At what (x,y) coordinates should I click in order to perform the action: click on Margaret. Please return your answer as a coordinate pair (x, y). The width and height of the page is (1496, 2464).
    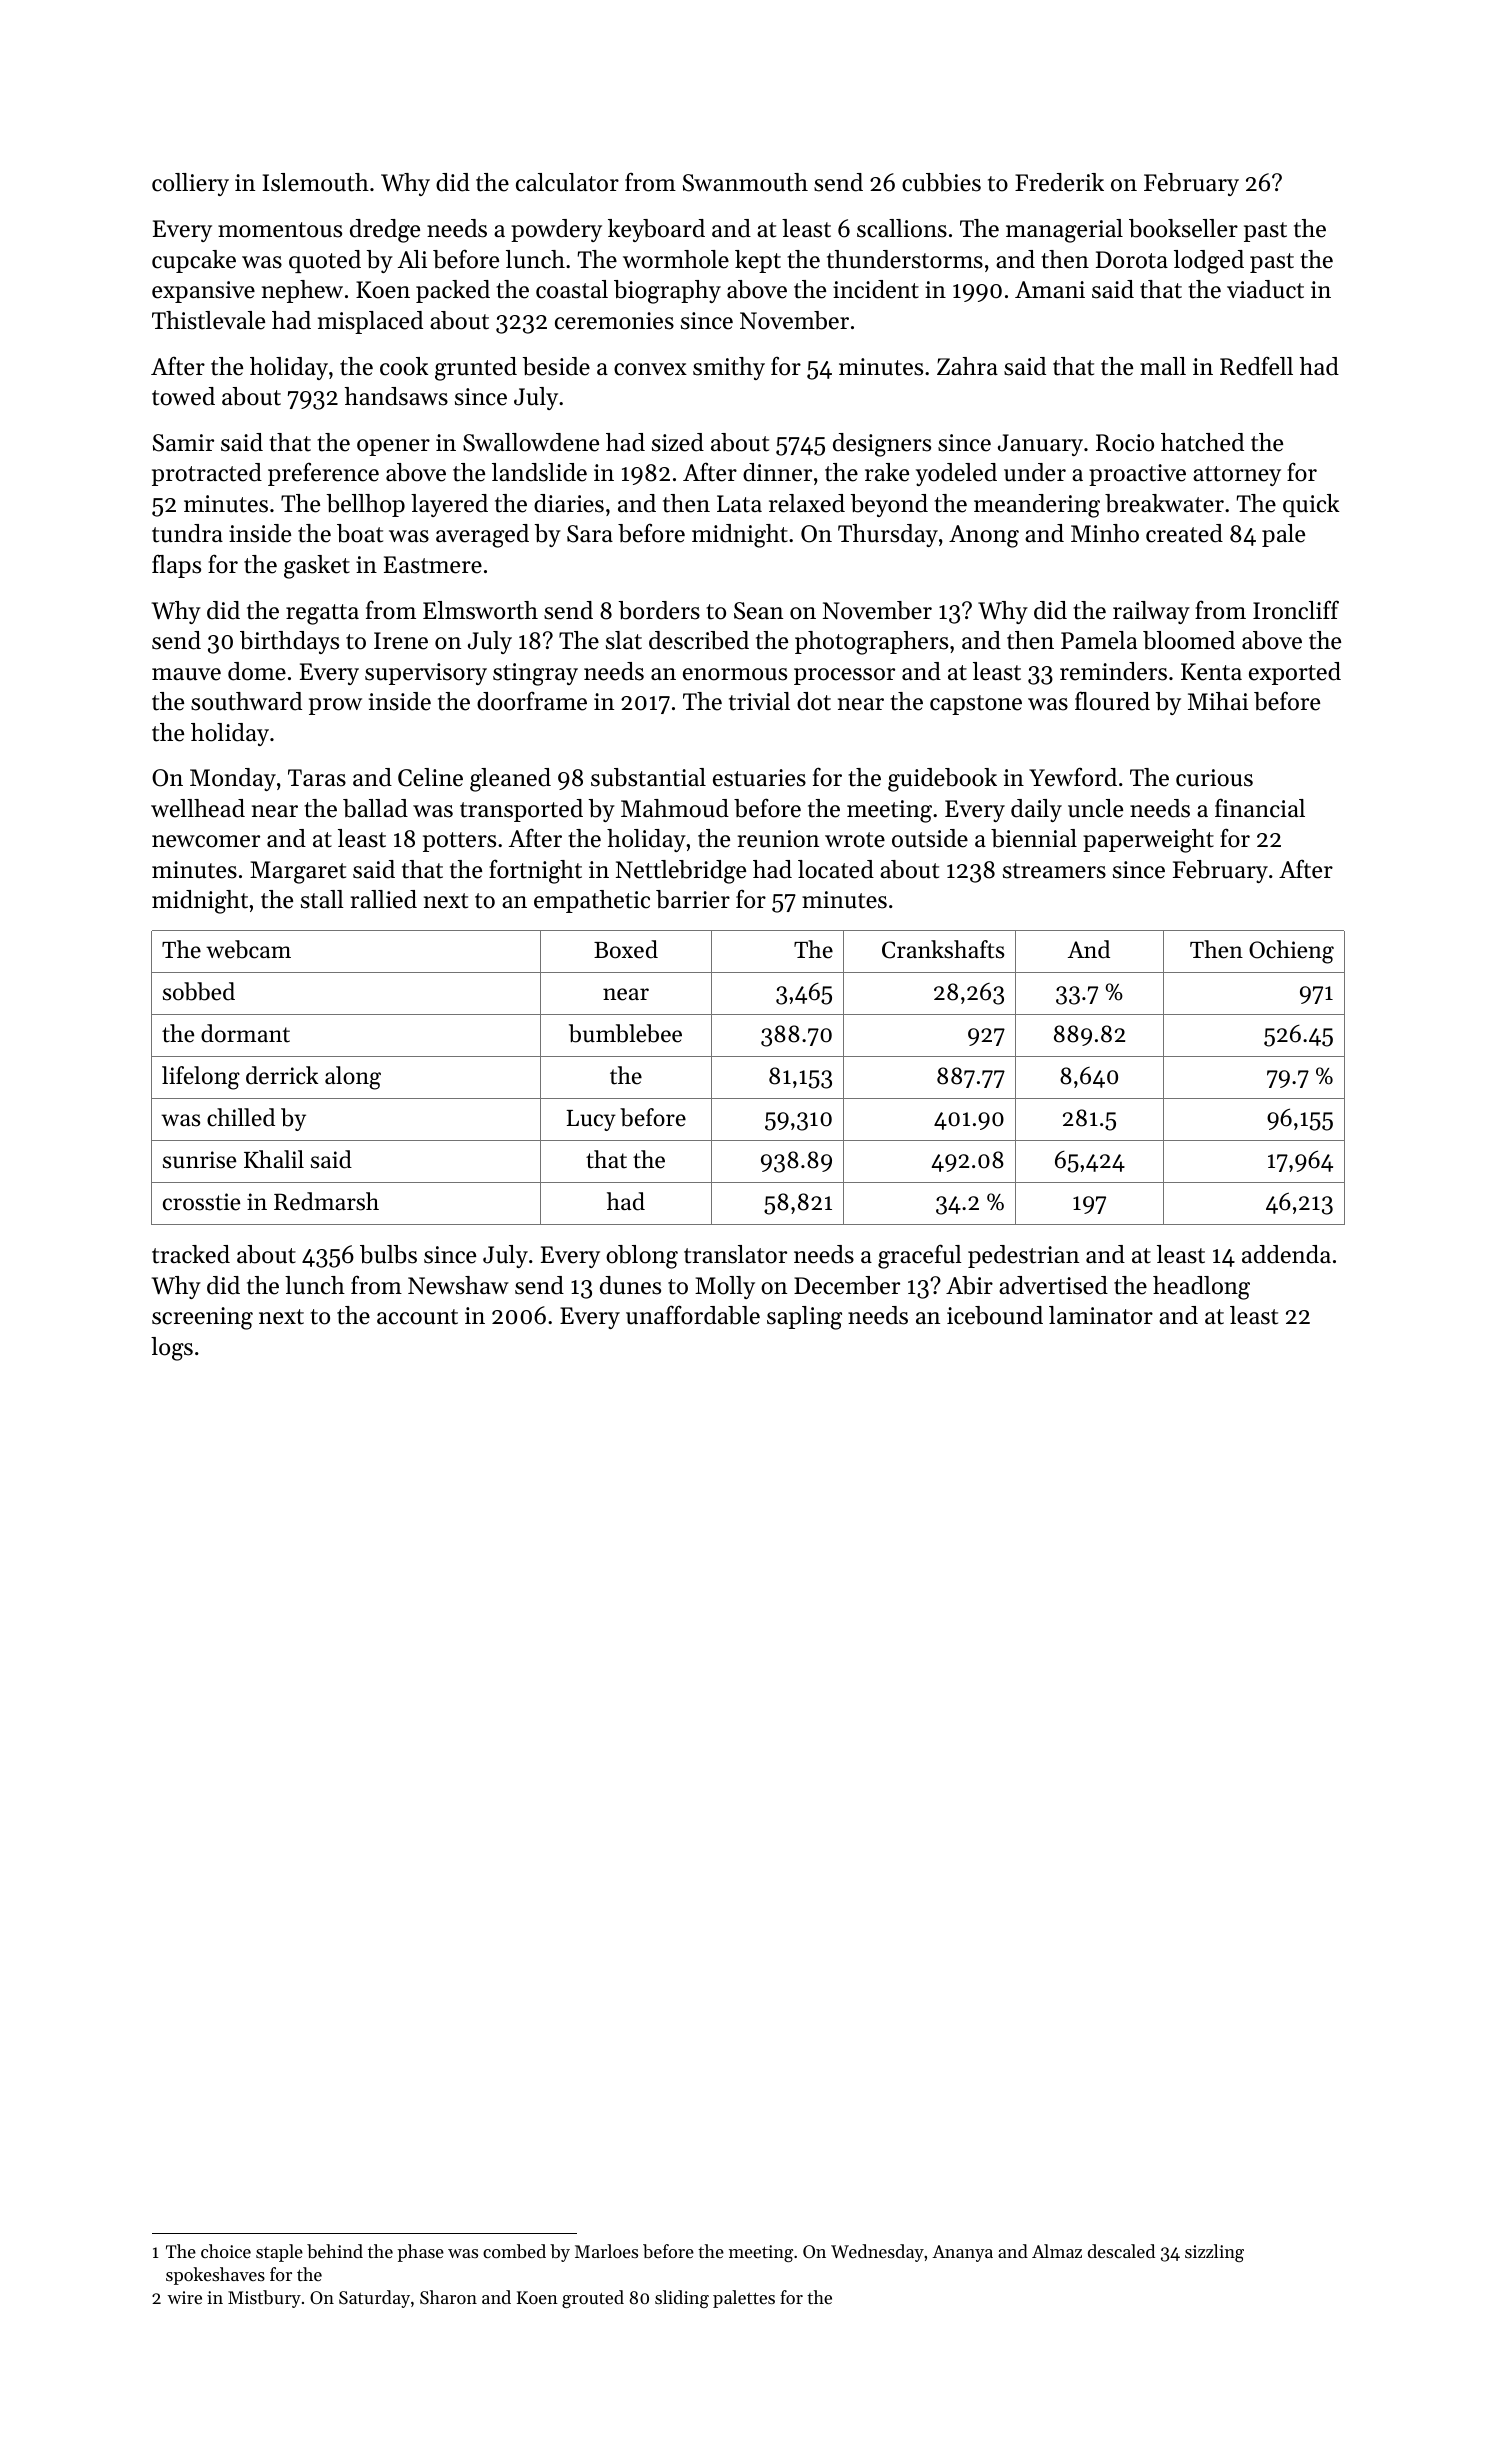
    Looking at the image, I should click on (298, 872).
